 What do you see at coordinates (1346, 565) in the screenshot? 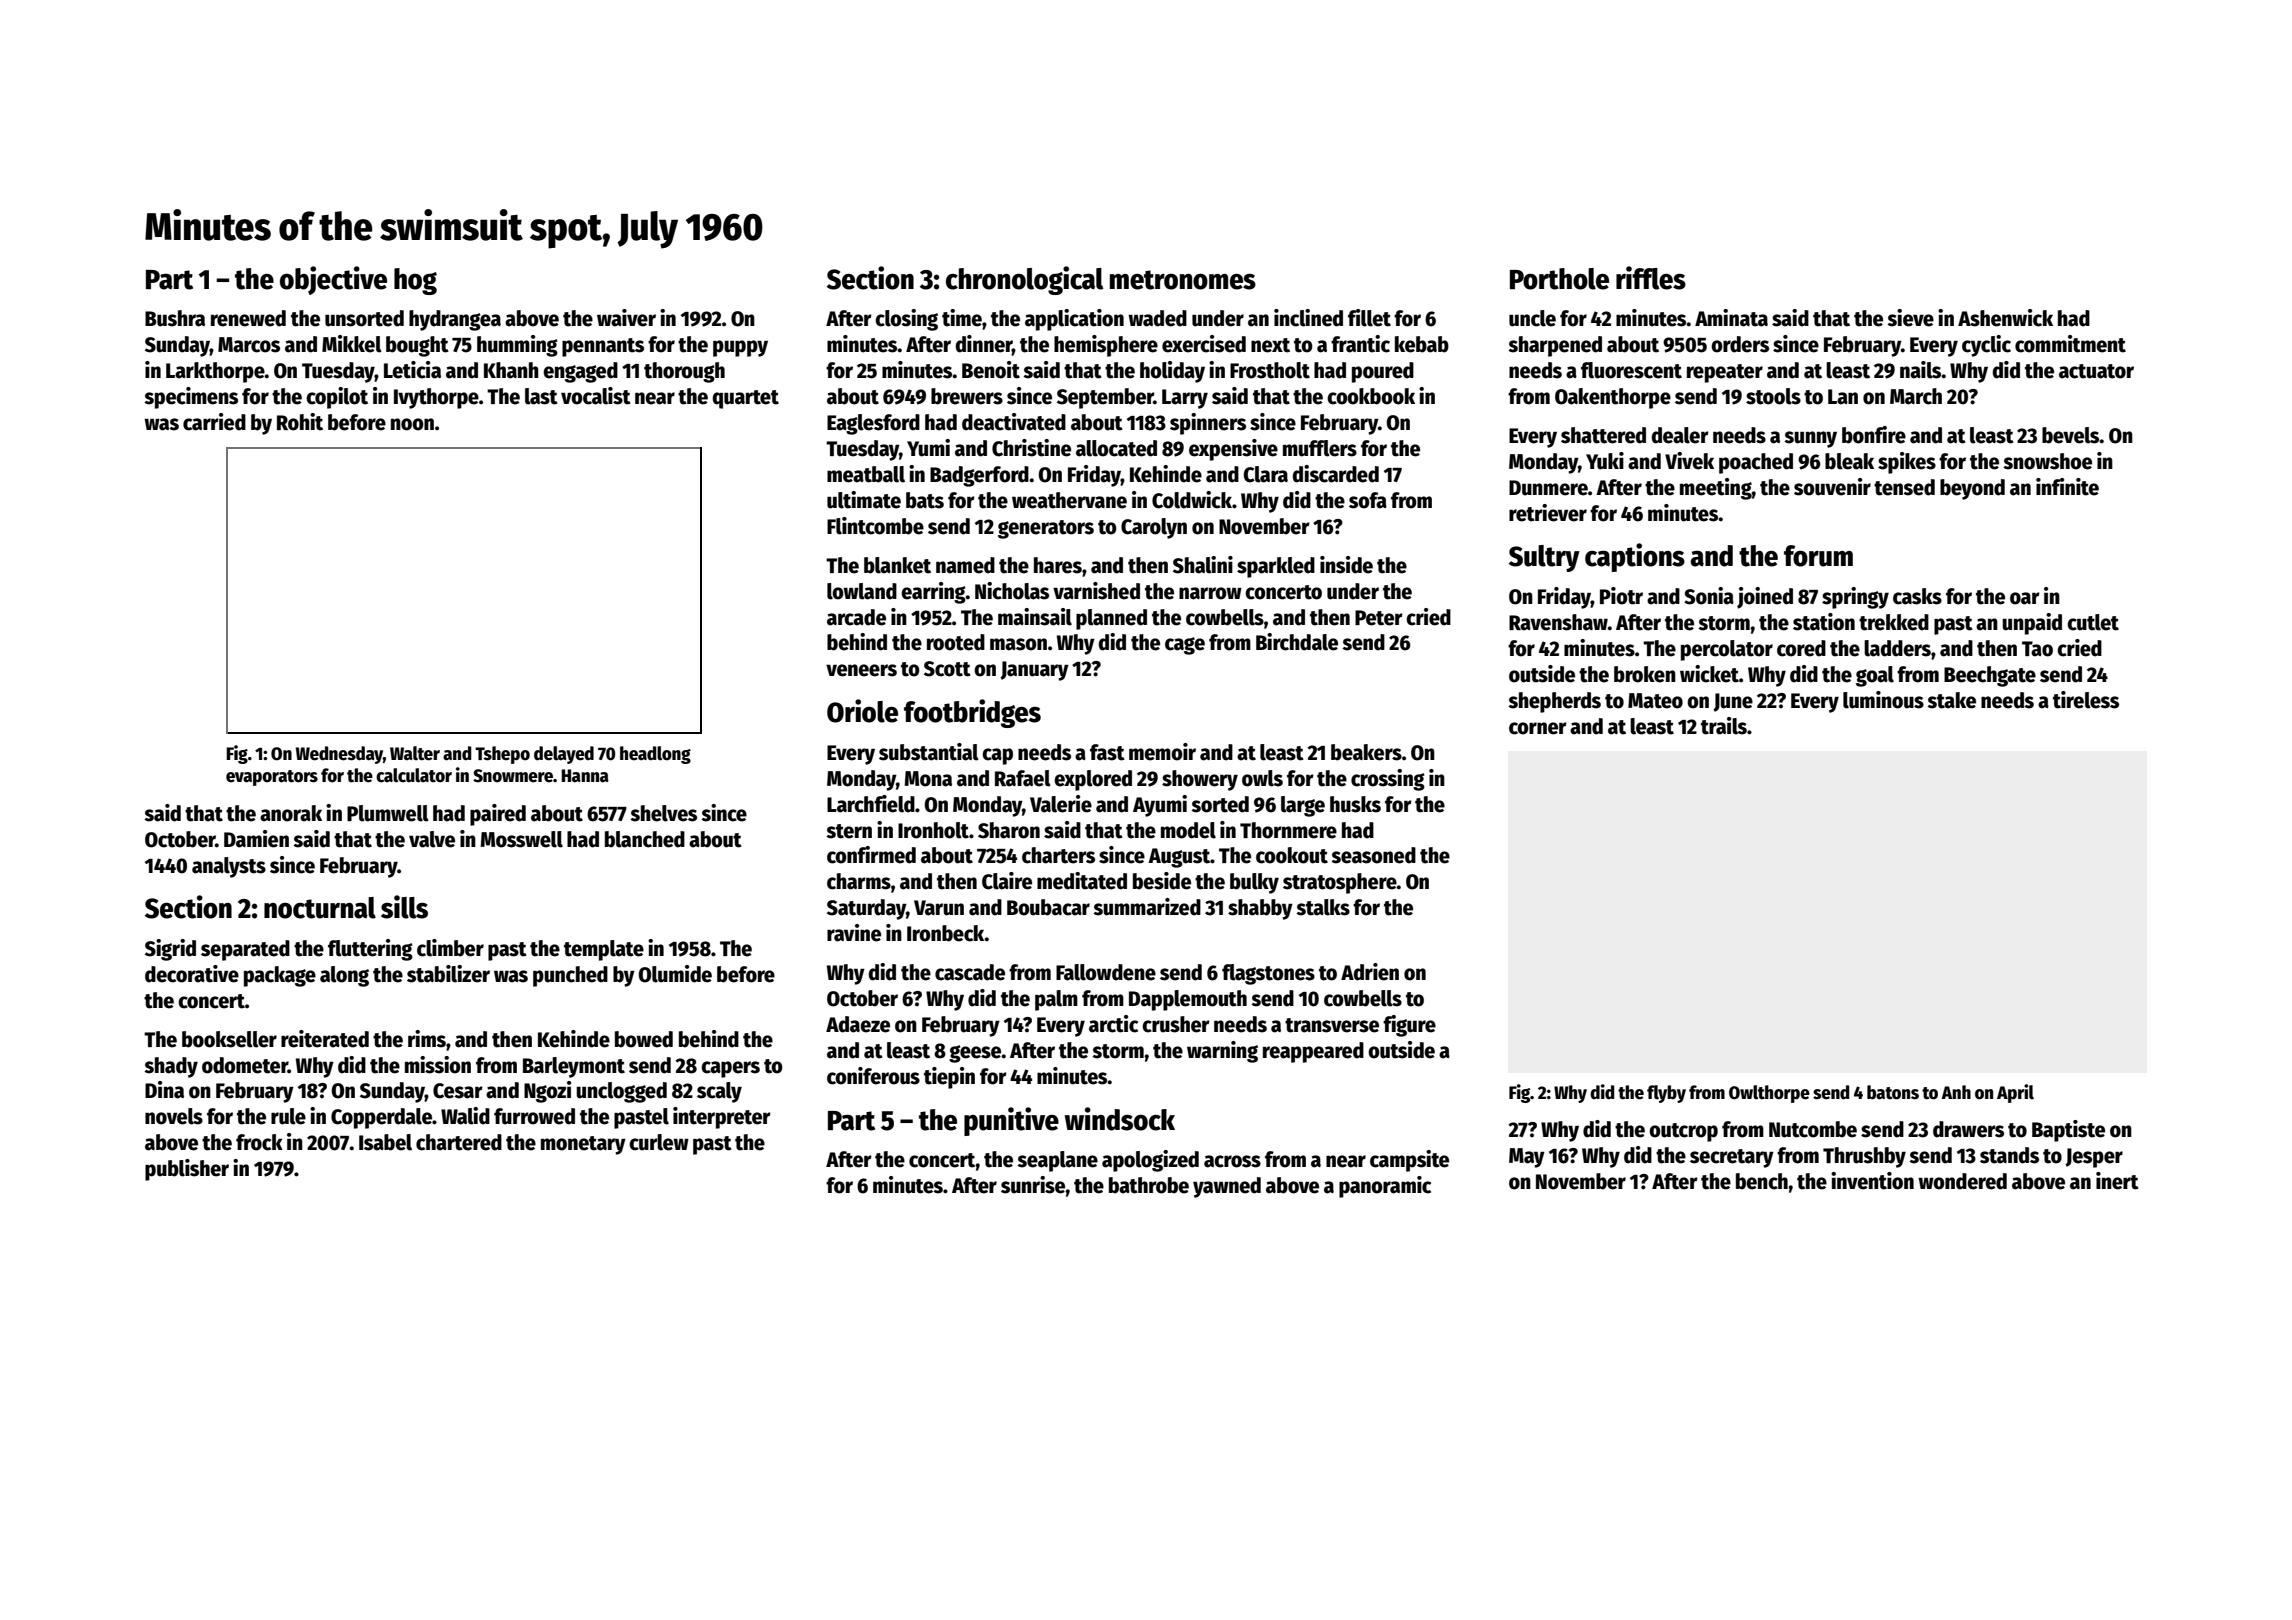
I see `inside` at bounding box center [1346, 565].
